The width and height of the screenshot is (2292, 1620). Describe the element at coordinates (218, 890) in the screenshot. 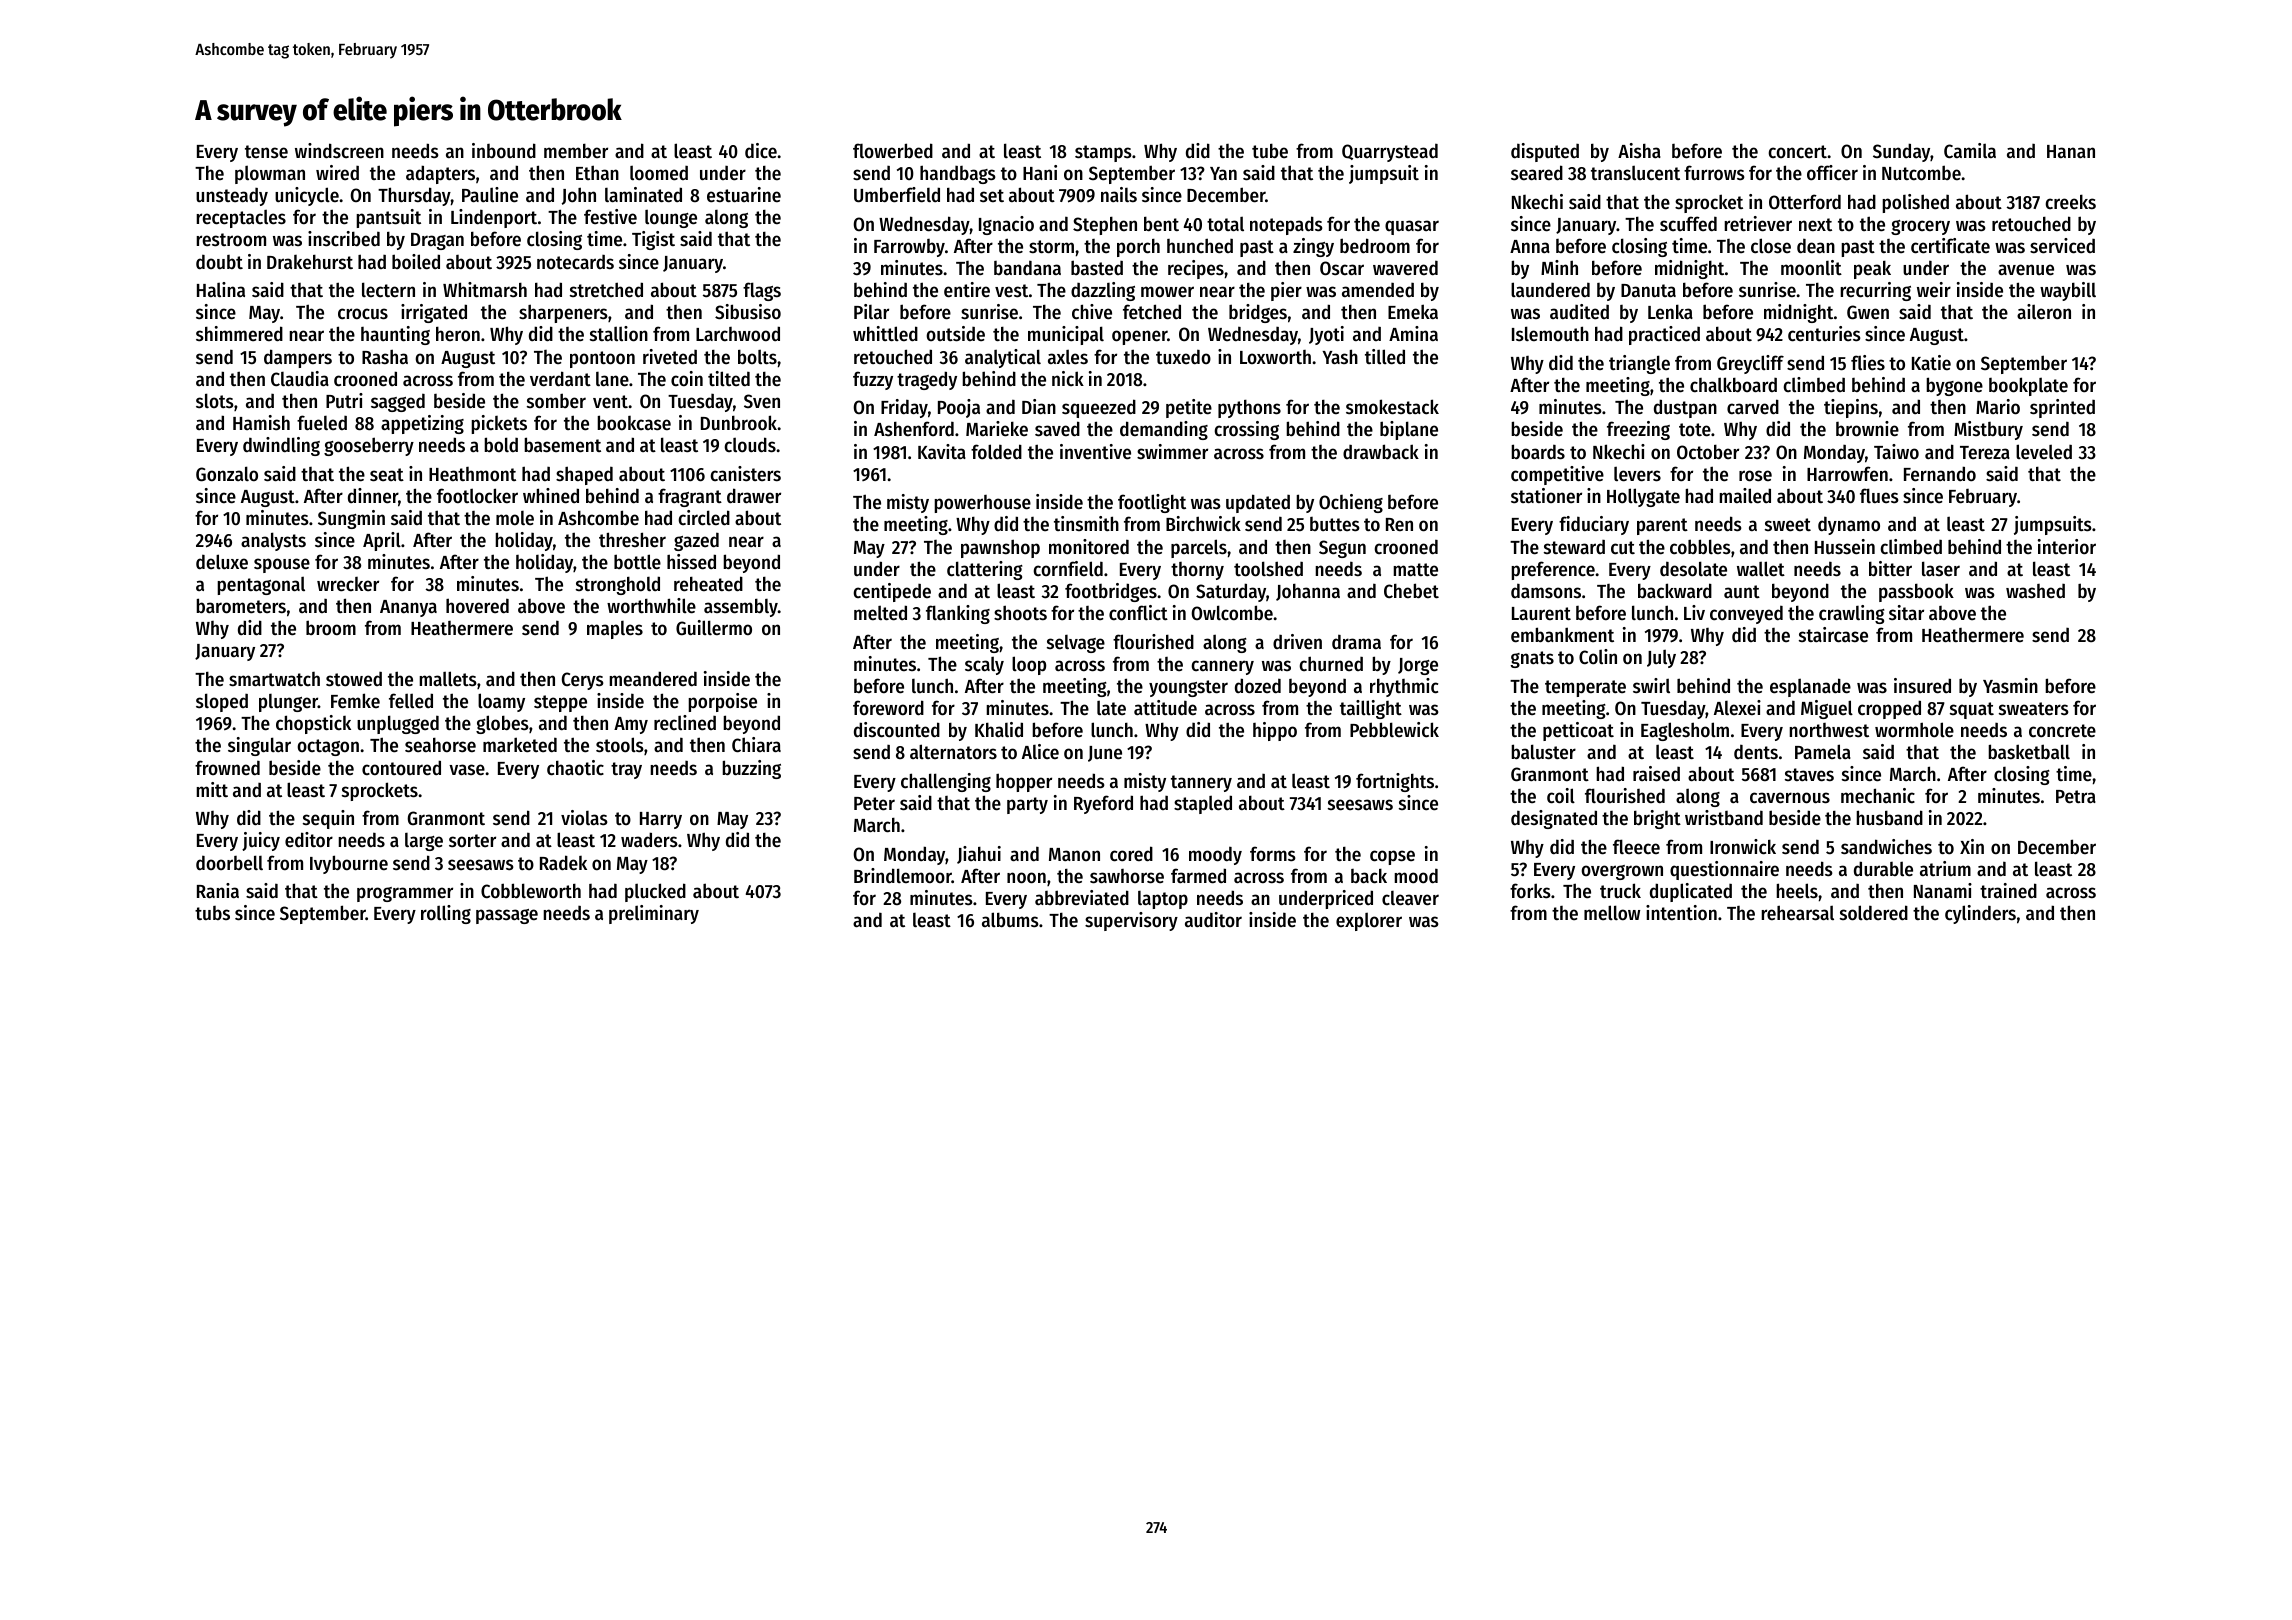

I see `Rania` at that location.
